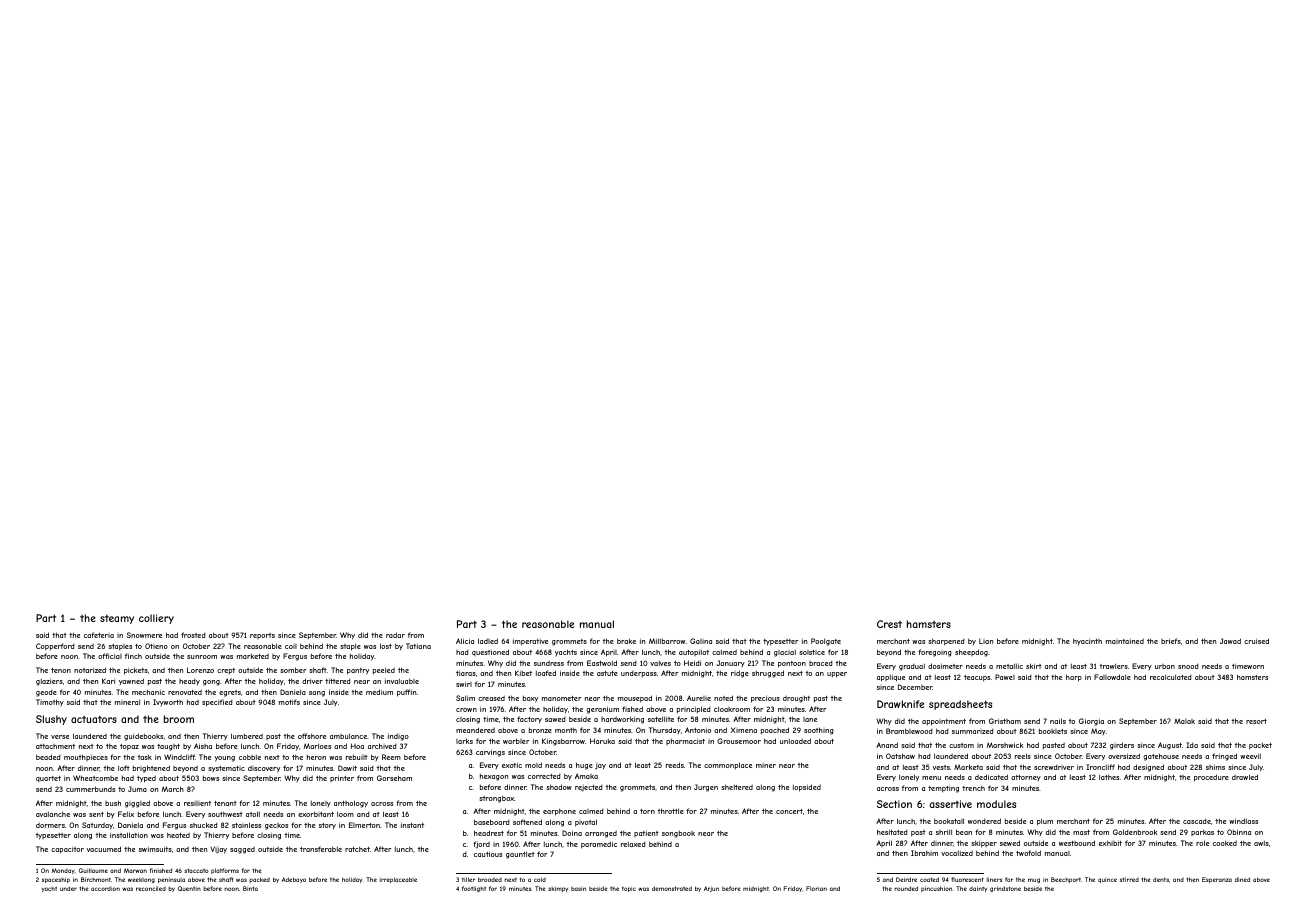 The image size is (1308, 924). I want to click on quartet, so click(48, 779).
